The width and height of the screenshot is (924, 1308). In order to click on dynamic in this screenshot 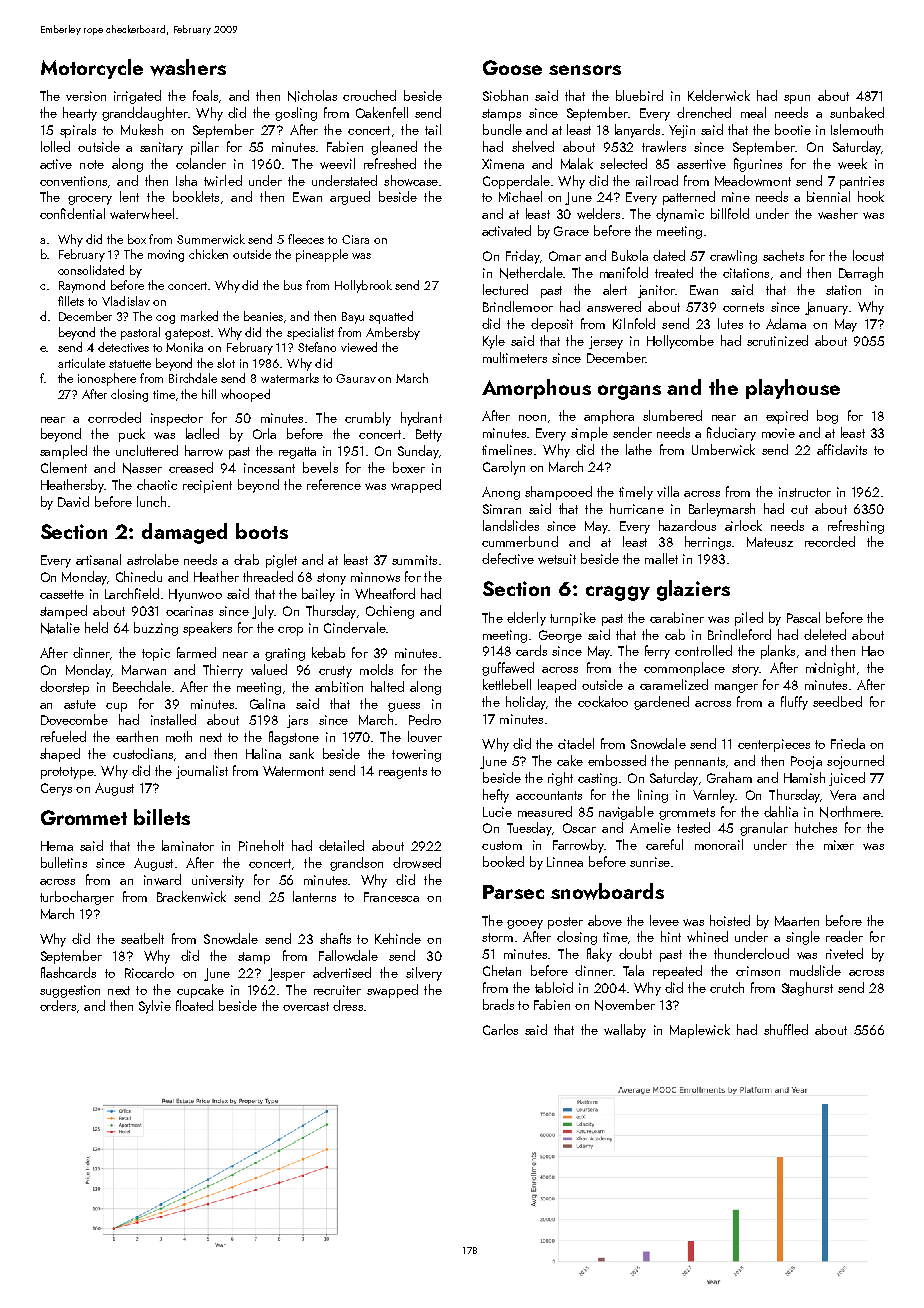, I will do `click(680, 215)`.
